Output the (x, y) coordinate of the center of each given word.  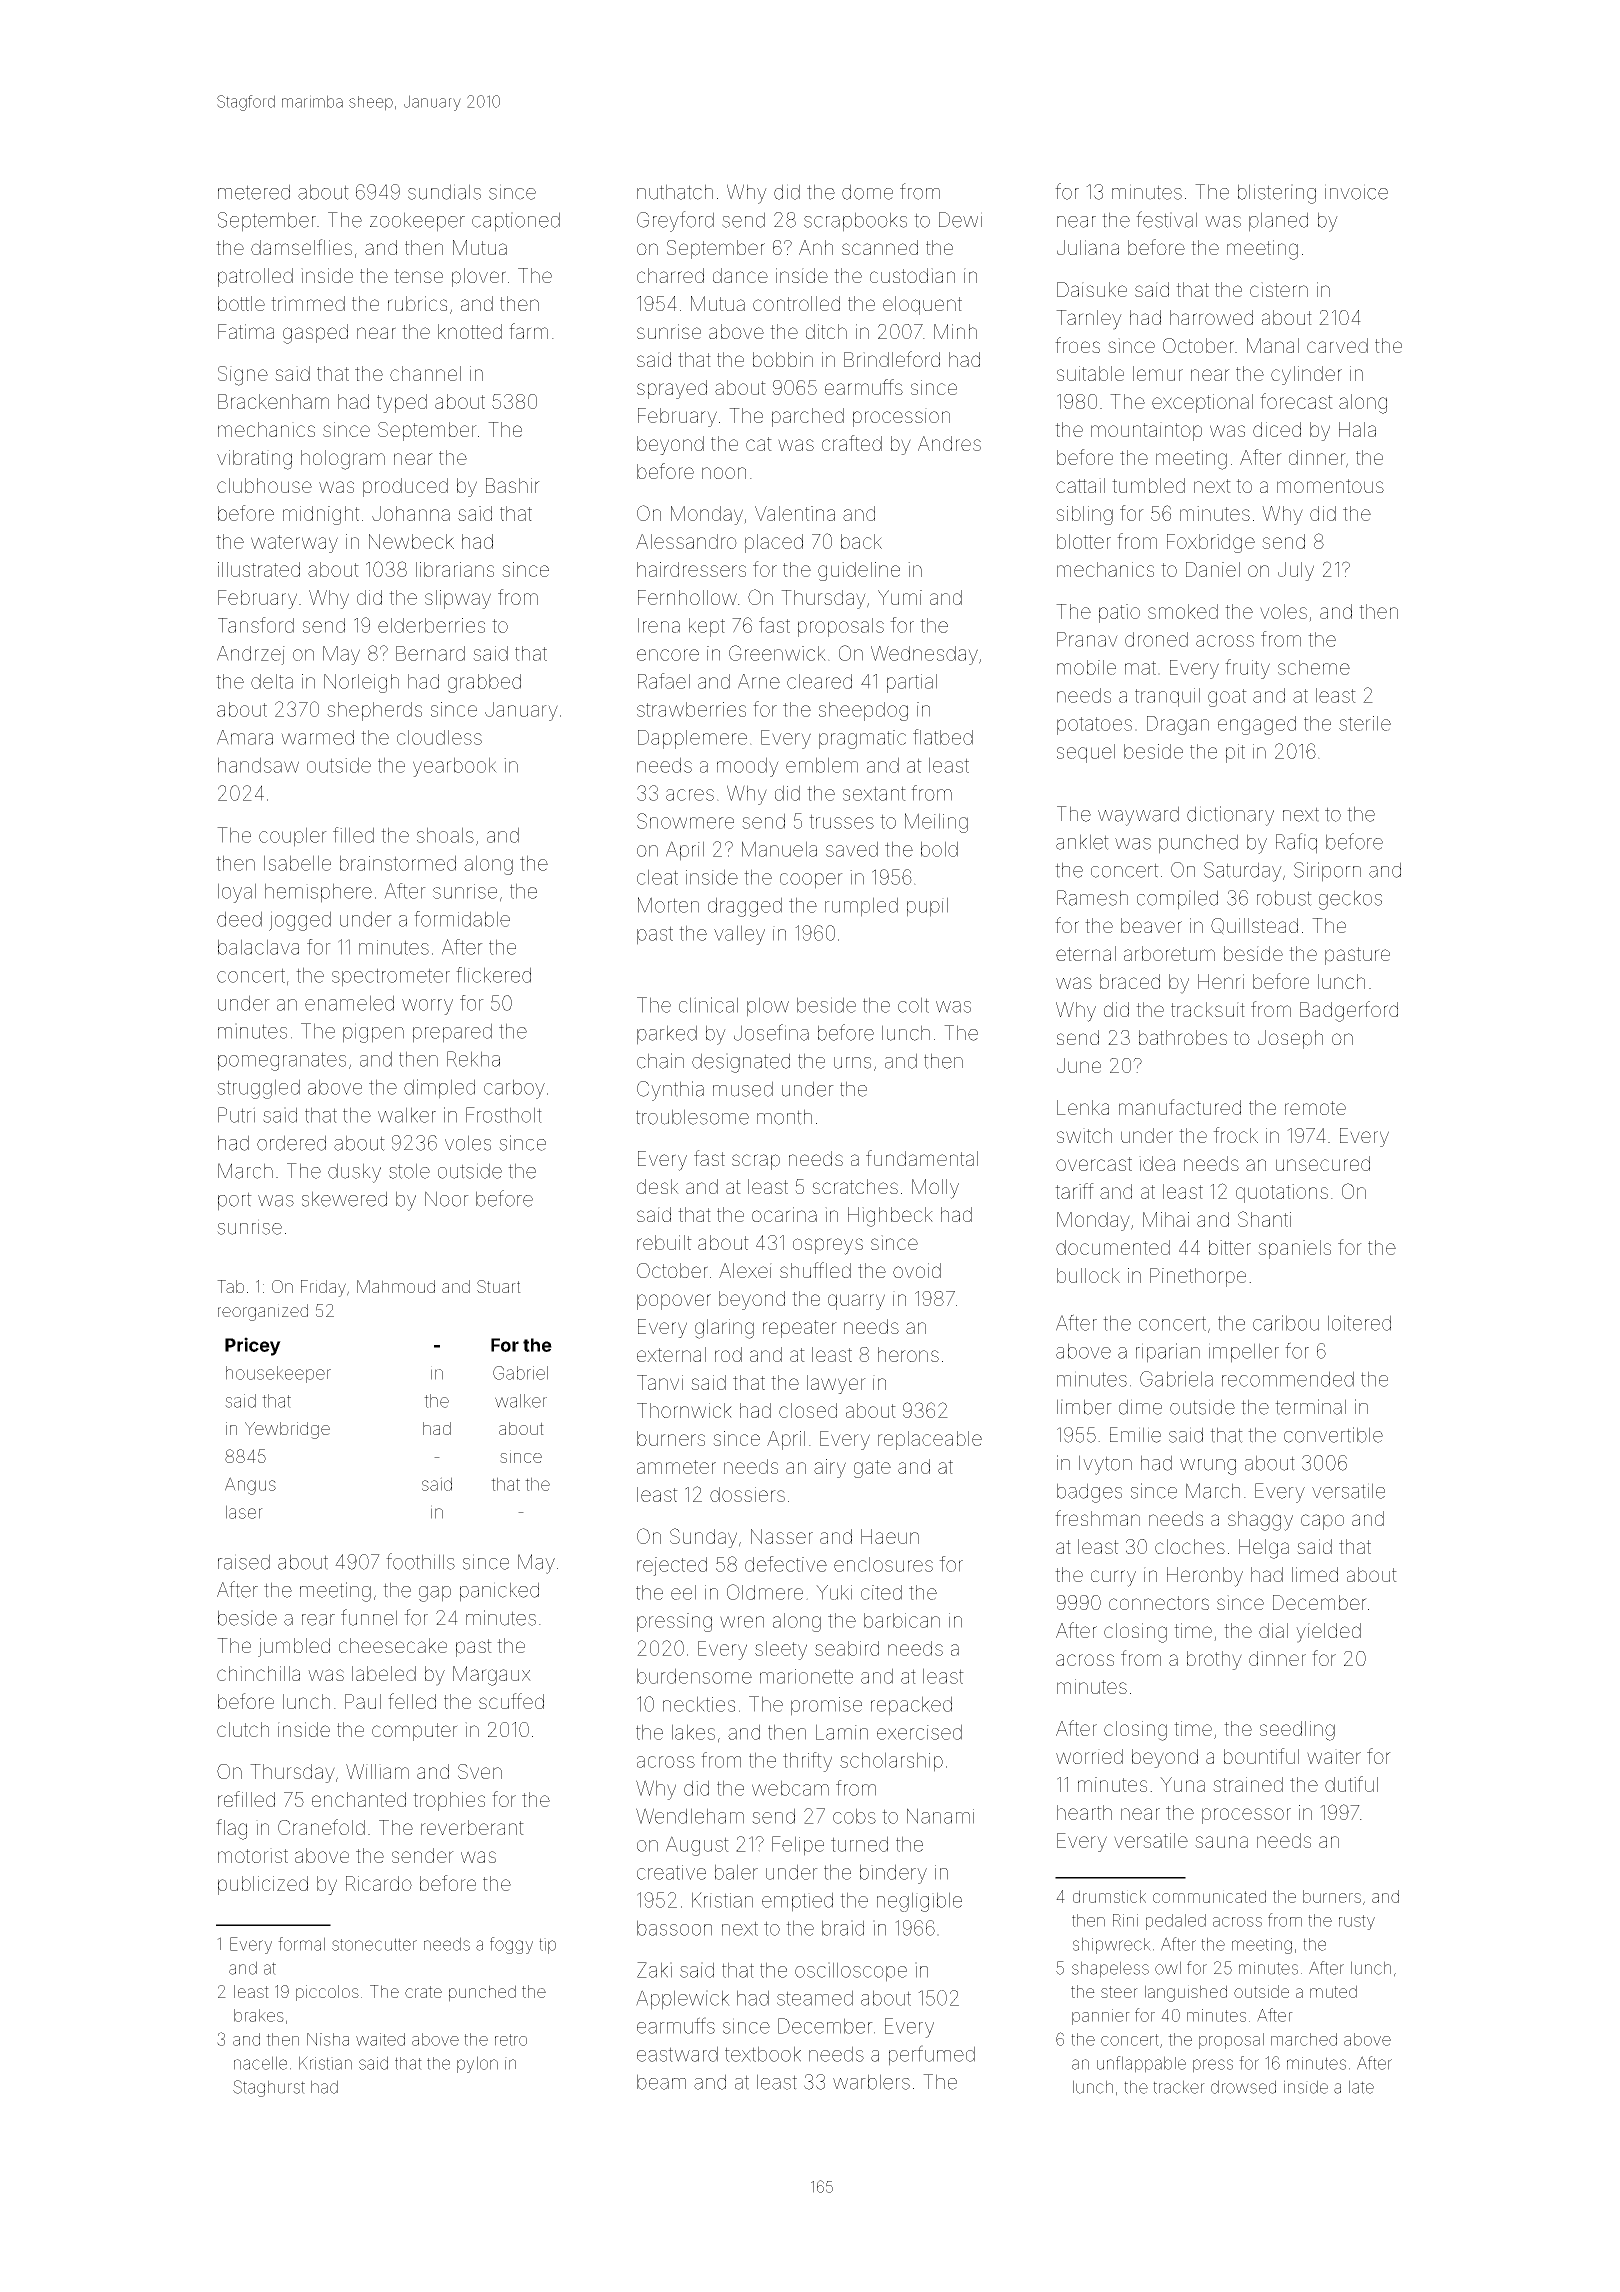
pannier (1101, 2017)
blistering (1277, 194)
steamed (815, 1998)
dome (867, 192)
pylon (477, 2064)
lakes (693, 1732)
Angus (250, 1486)
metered (254, 192)
